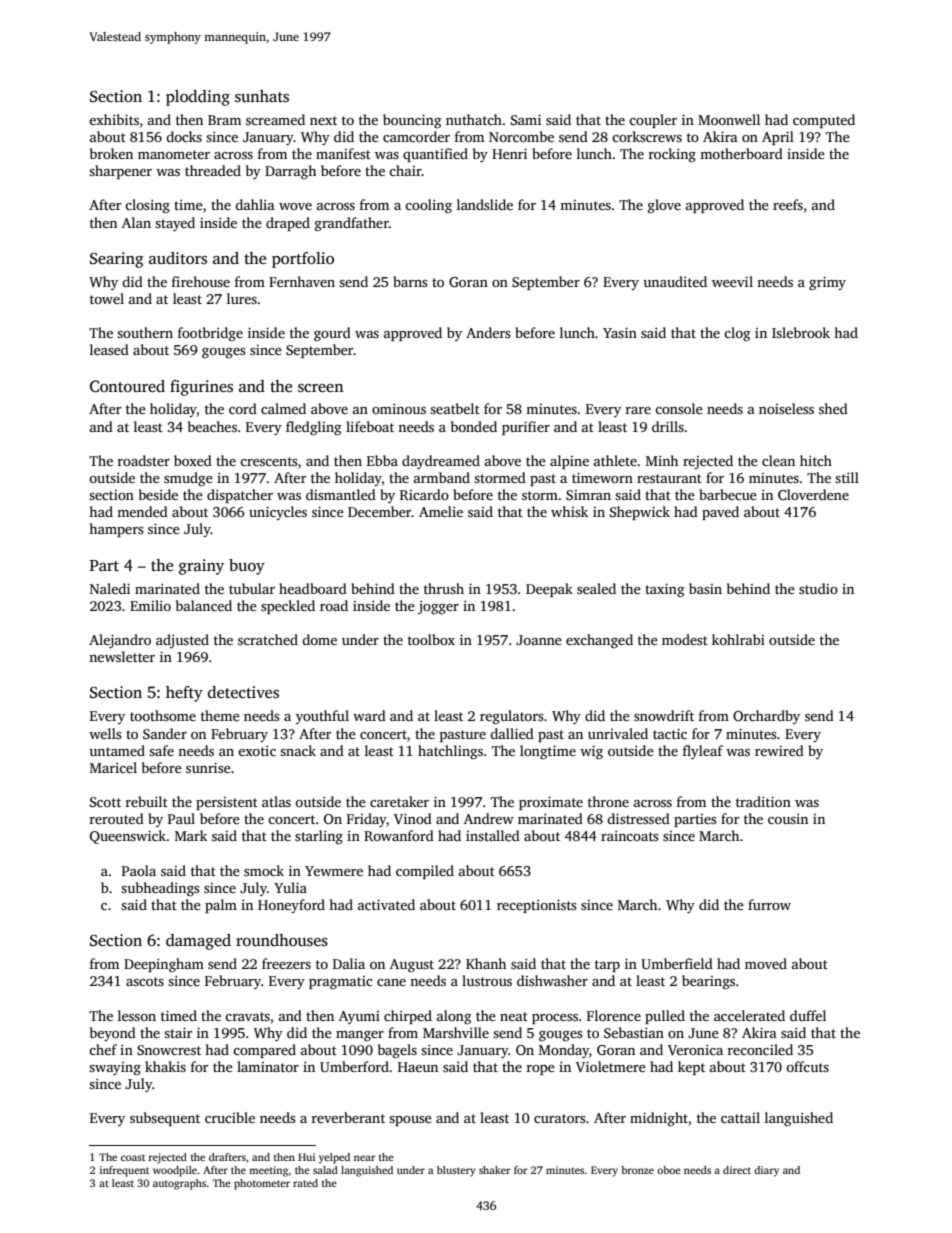 This document has width=952, height=1233. What do you see at coordinates (201, 567) in the document?
I see `grainy` at bounding box center [201, 567].
